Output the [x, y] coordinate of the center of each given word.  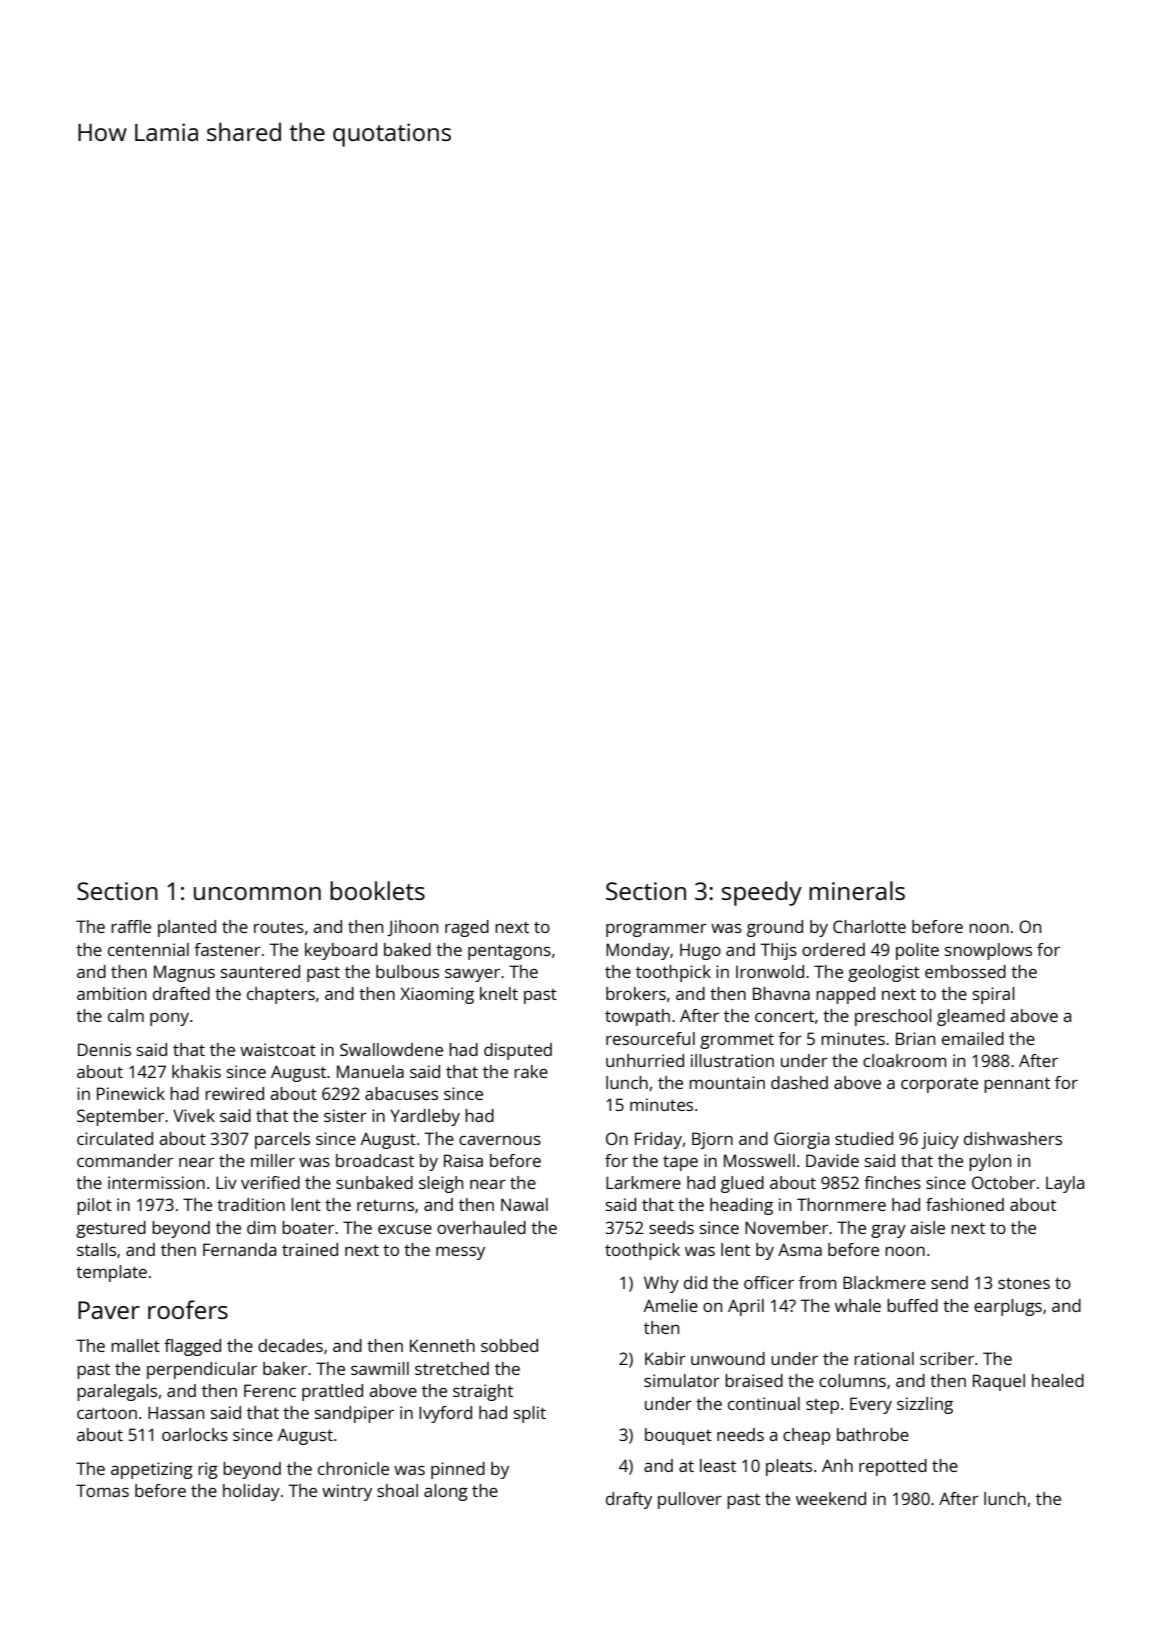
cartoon [107, 1413]
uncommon [257, 893]
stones [1024, 1283]
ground [775, 928]
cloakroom [904, 1060]
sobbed [509, 1345]
